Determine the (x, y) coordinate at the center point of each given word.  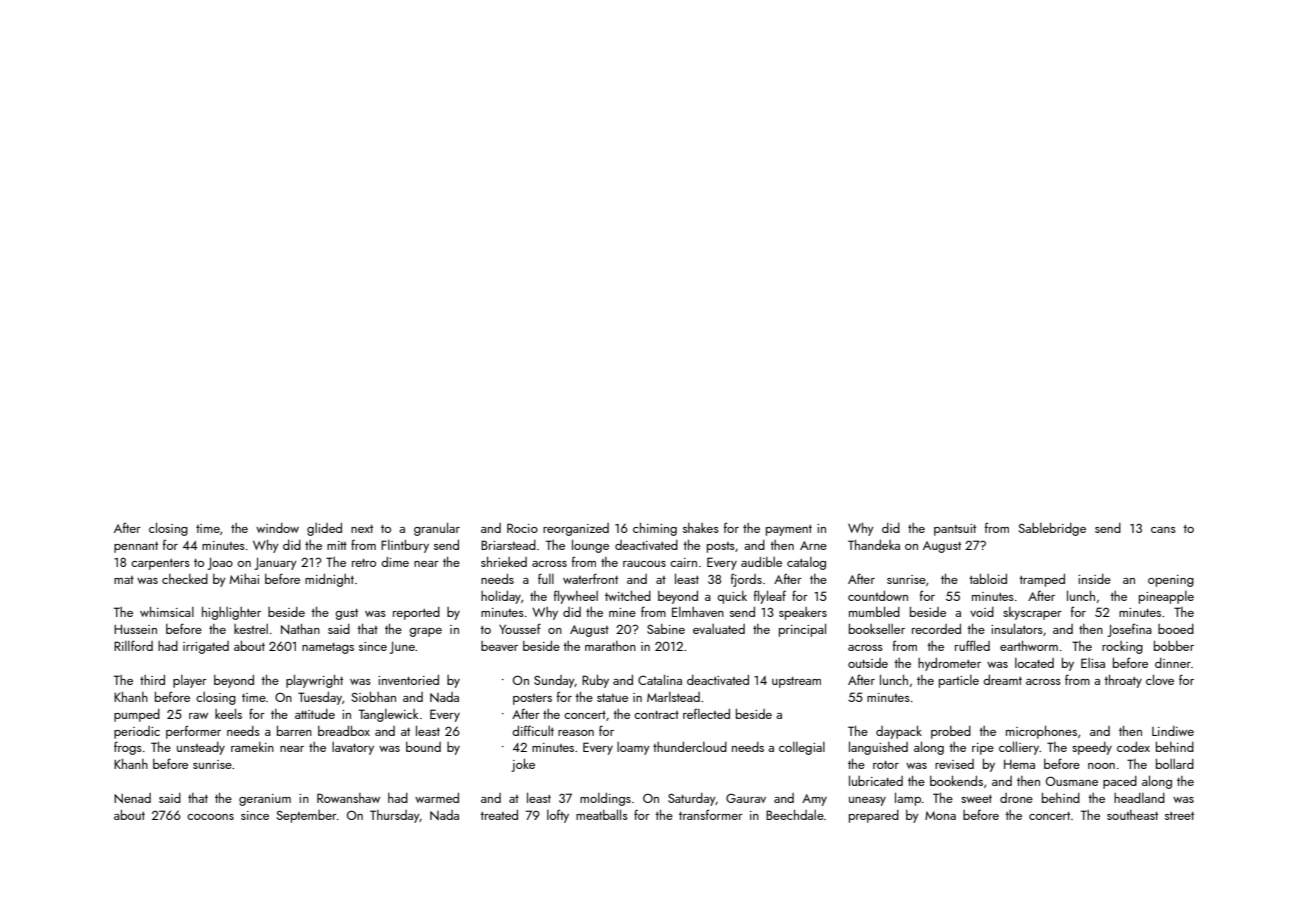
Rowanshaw (348, 798)
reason (576, 733)
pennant (136, 547)
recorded (936, 629)
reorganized (576, 529)
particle (959, 681)
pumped (137, 715)
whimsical (167, 612)
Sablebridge (1052, 529)
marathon (610, 646)
